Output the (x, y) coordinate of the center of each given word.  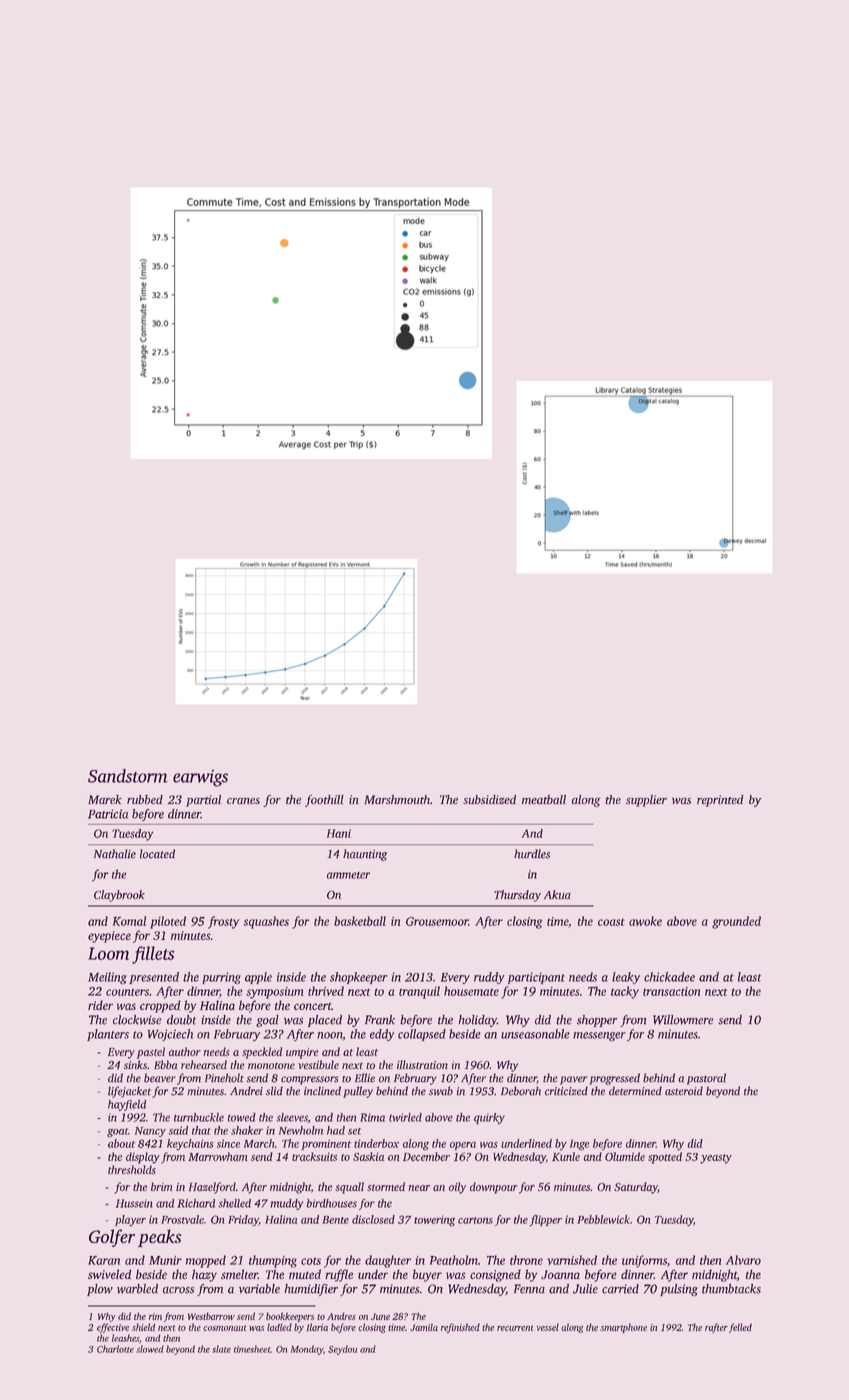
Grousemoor (437, 921)
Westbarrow (211, 1316)
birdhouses (332, 1203)
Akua (557, 894)
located (157, 854)
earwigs (200, 778)
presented (154, 978)
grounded (736, 922)
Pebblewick (603, 1219)
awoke (645, 921)
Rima (372, 1117)
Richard (196, 1203)
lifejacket (129, 1092)
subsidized (489, 799)
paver (574, 1080)
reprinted (720, 801)
